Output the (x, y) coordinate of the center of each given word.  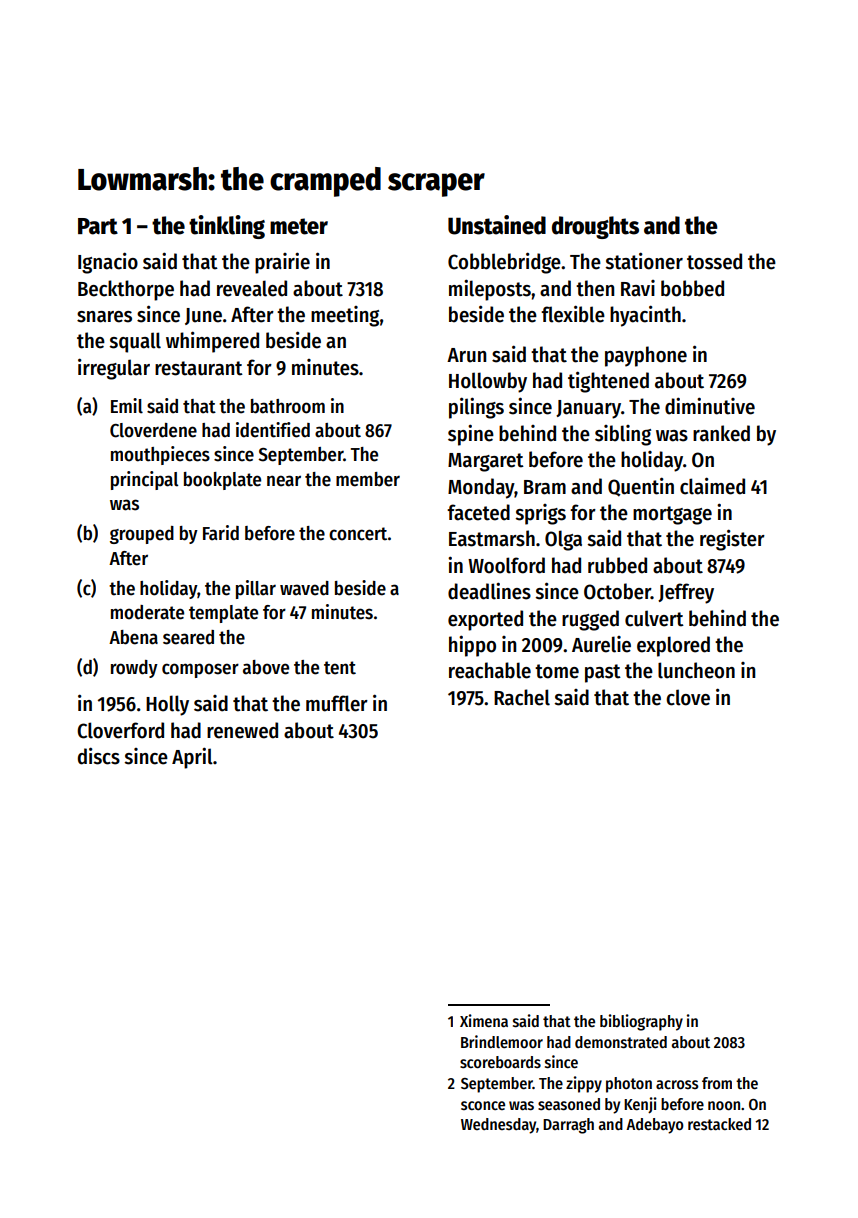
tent (340, 668)
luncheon (696, 670)
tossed (714, 261)
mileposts (490, 290)
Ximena (484, 1020)
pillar (256, 589)
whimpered (212, 342)
